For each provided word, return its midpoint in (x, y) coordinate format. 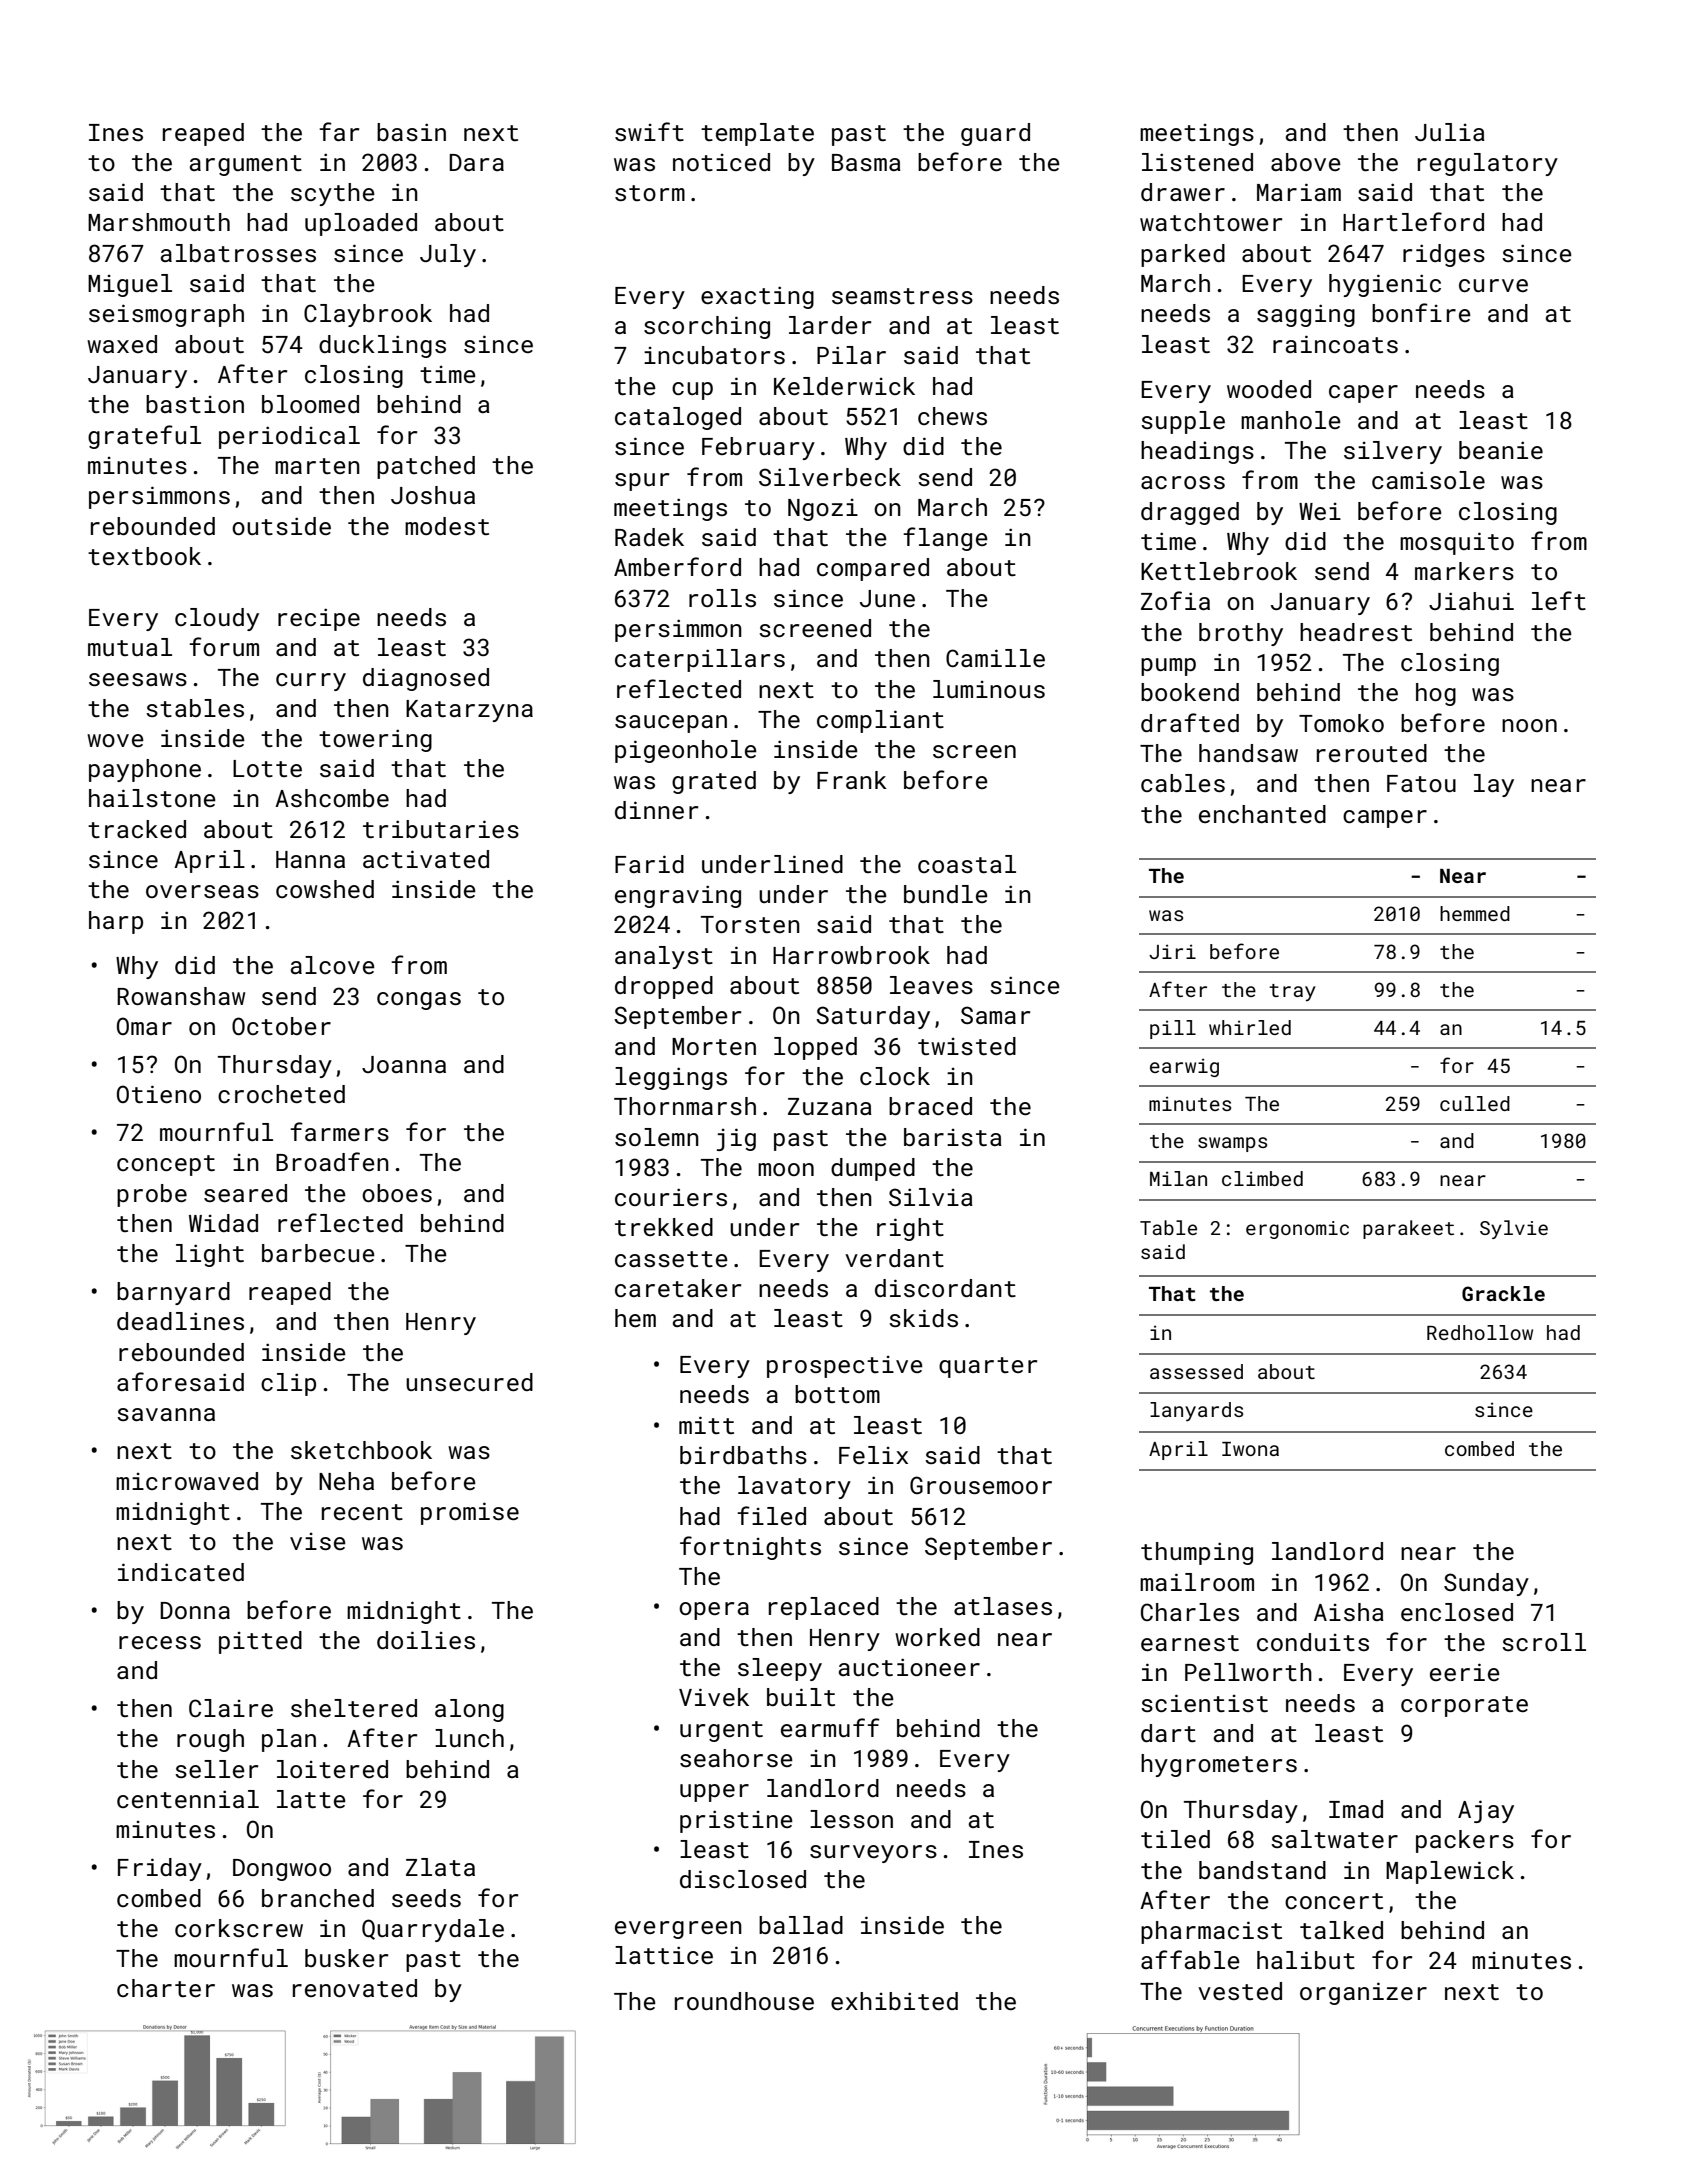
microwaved (187, 1481)
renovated (355, 1988)
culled (1475, 1103)
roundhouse (744, 2001)
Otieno (159, 1094)
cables (1183, 783)
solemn (657, 1137)
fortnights (750, 1548)
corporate (1464, 1706)
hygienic (1385, 285)
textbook (144, 556)
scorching (707, 327)
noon (1529, 725)
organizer (1363, 1993)
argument (246, 165)
